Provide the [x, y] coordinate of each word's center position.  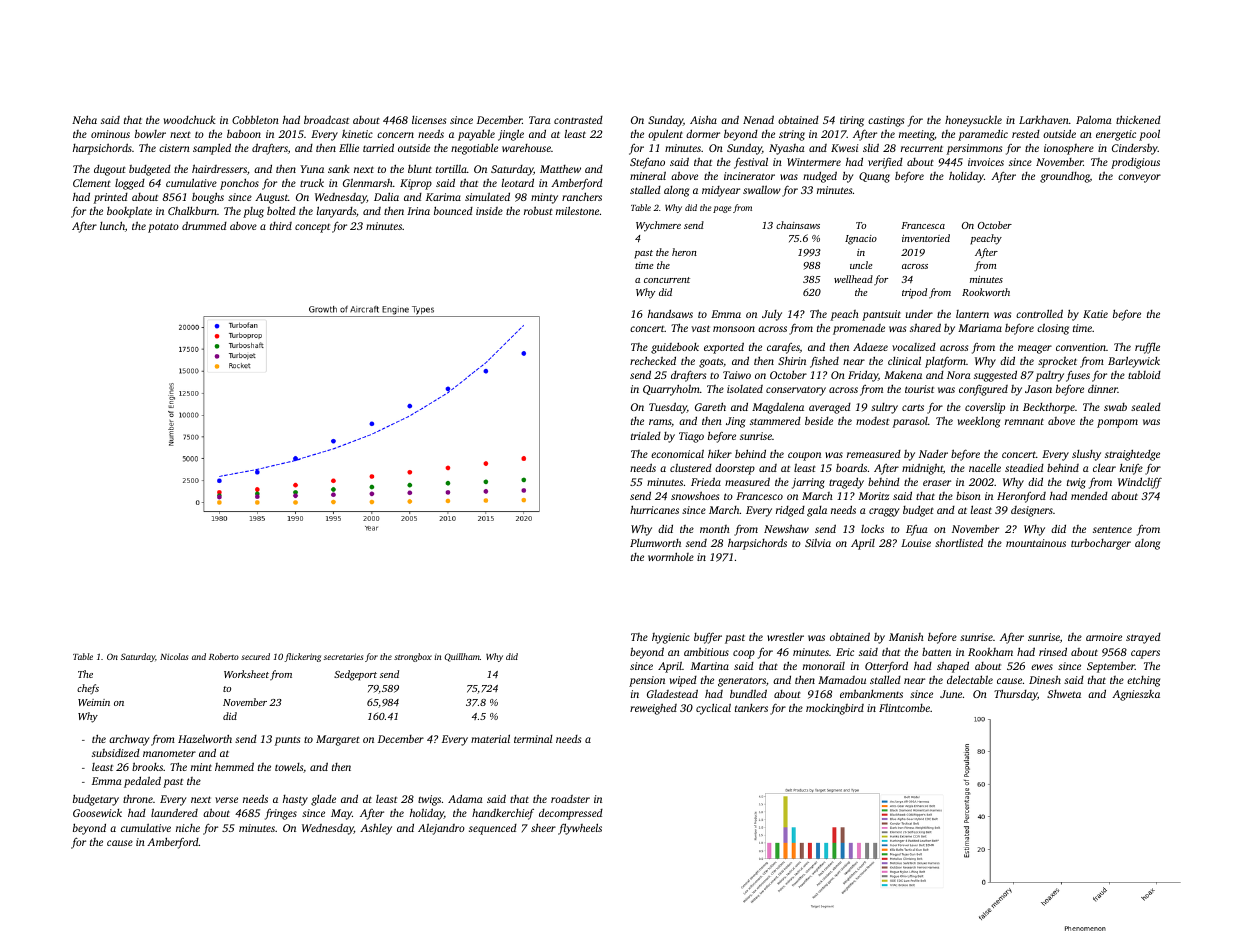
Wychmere [658, 226]
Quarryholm [671, 390]
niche [188, 828]
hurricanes [654, 509]
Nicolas [174, 656]
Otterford [886, 667]
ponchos [239, 184]
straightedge [1132, 455]
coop [744, 654]
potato [163, 228]
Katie [1095, 314]
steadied [1024, 468]
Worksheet [246, 674]
